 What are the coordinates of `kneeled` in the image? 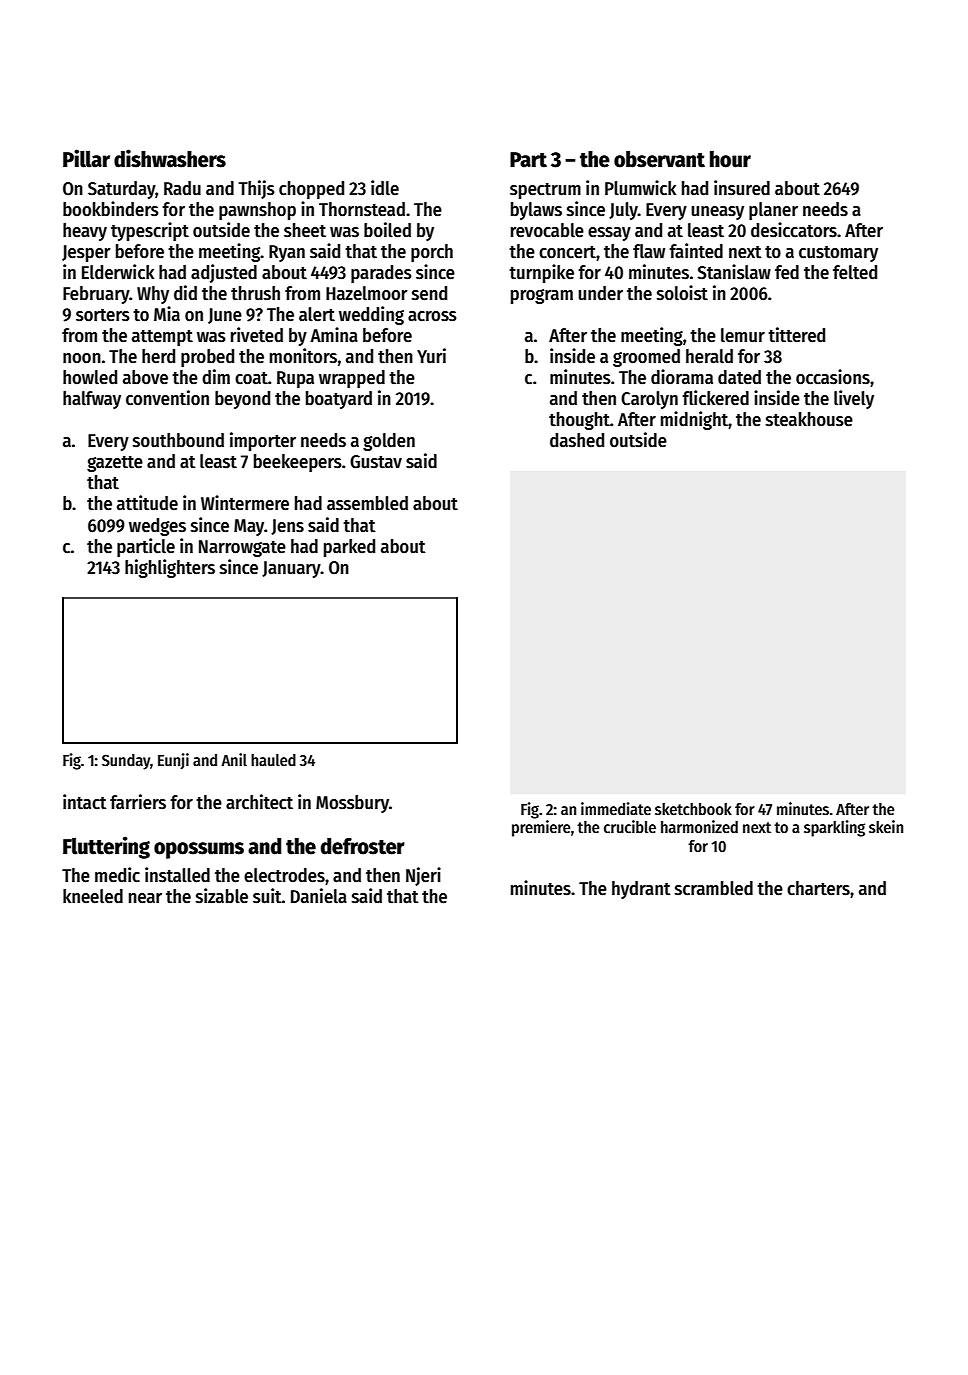 It's located at (93, 896).
